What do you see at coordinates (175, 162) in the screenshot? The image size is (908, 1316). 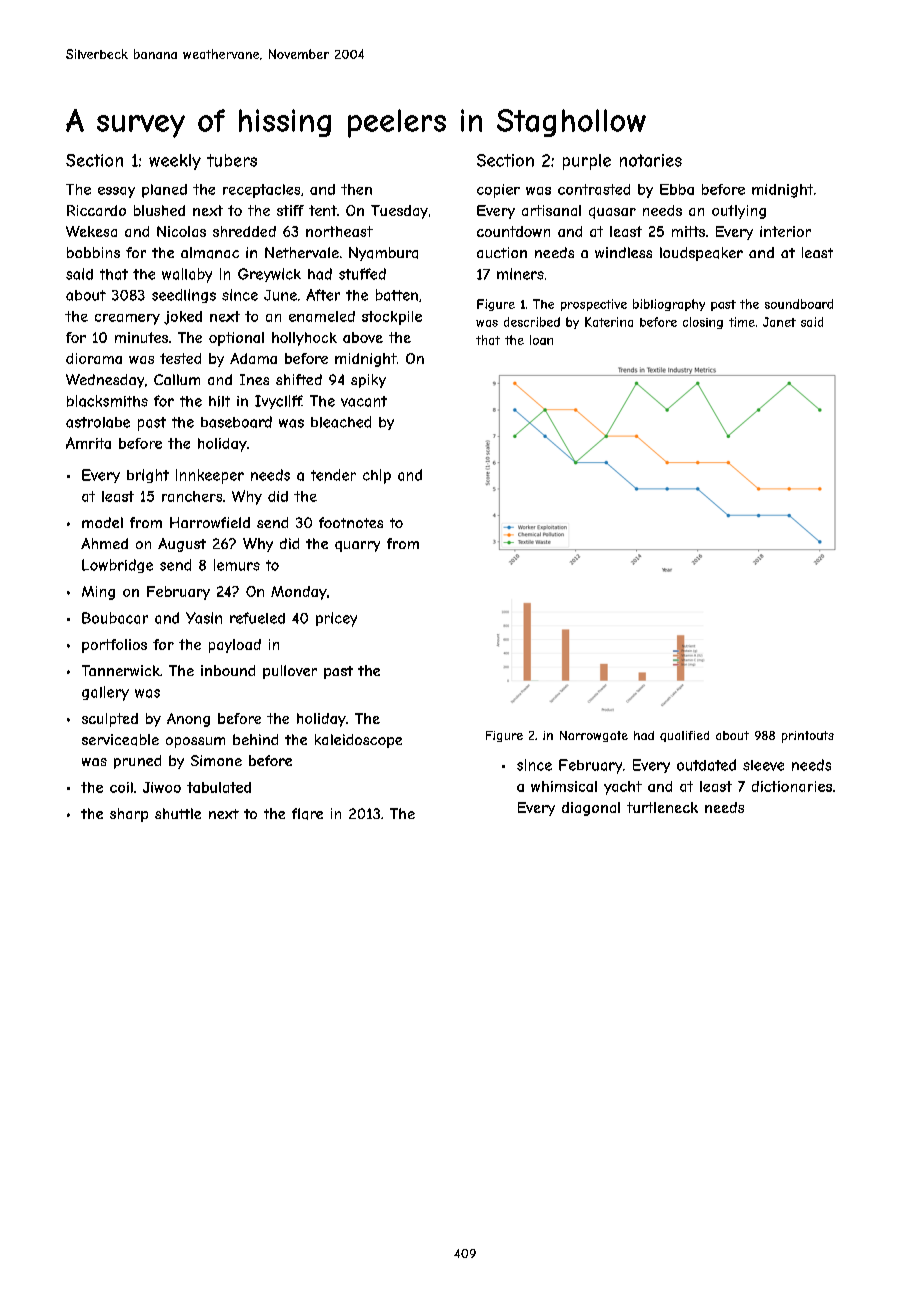 I see `weekly` at bounding box center [175, 162].
